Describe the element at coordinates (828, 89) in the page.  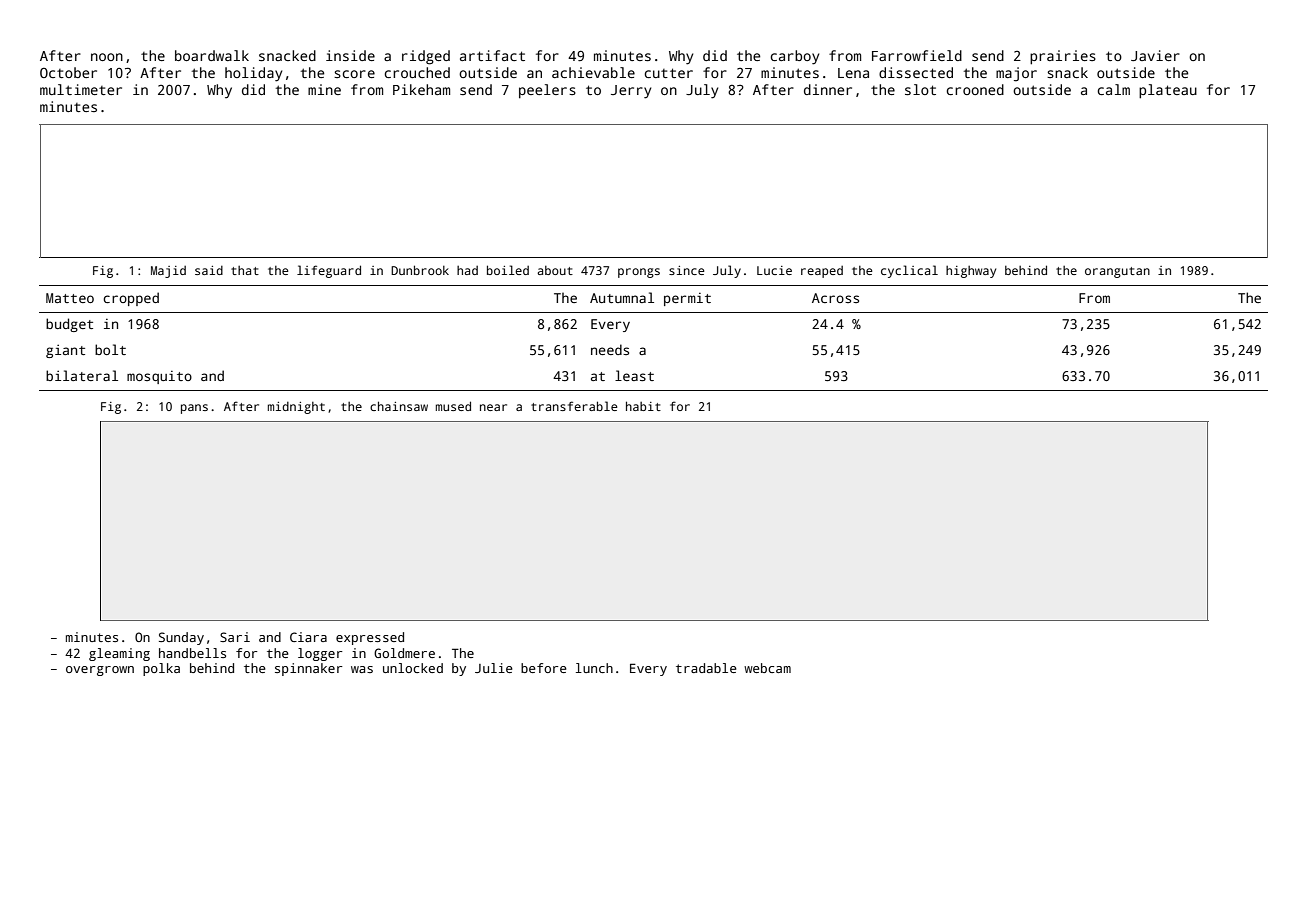
I see `dinner` at that location.
